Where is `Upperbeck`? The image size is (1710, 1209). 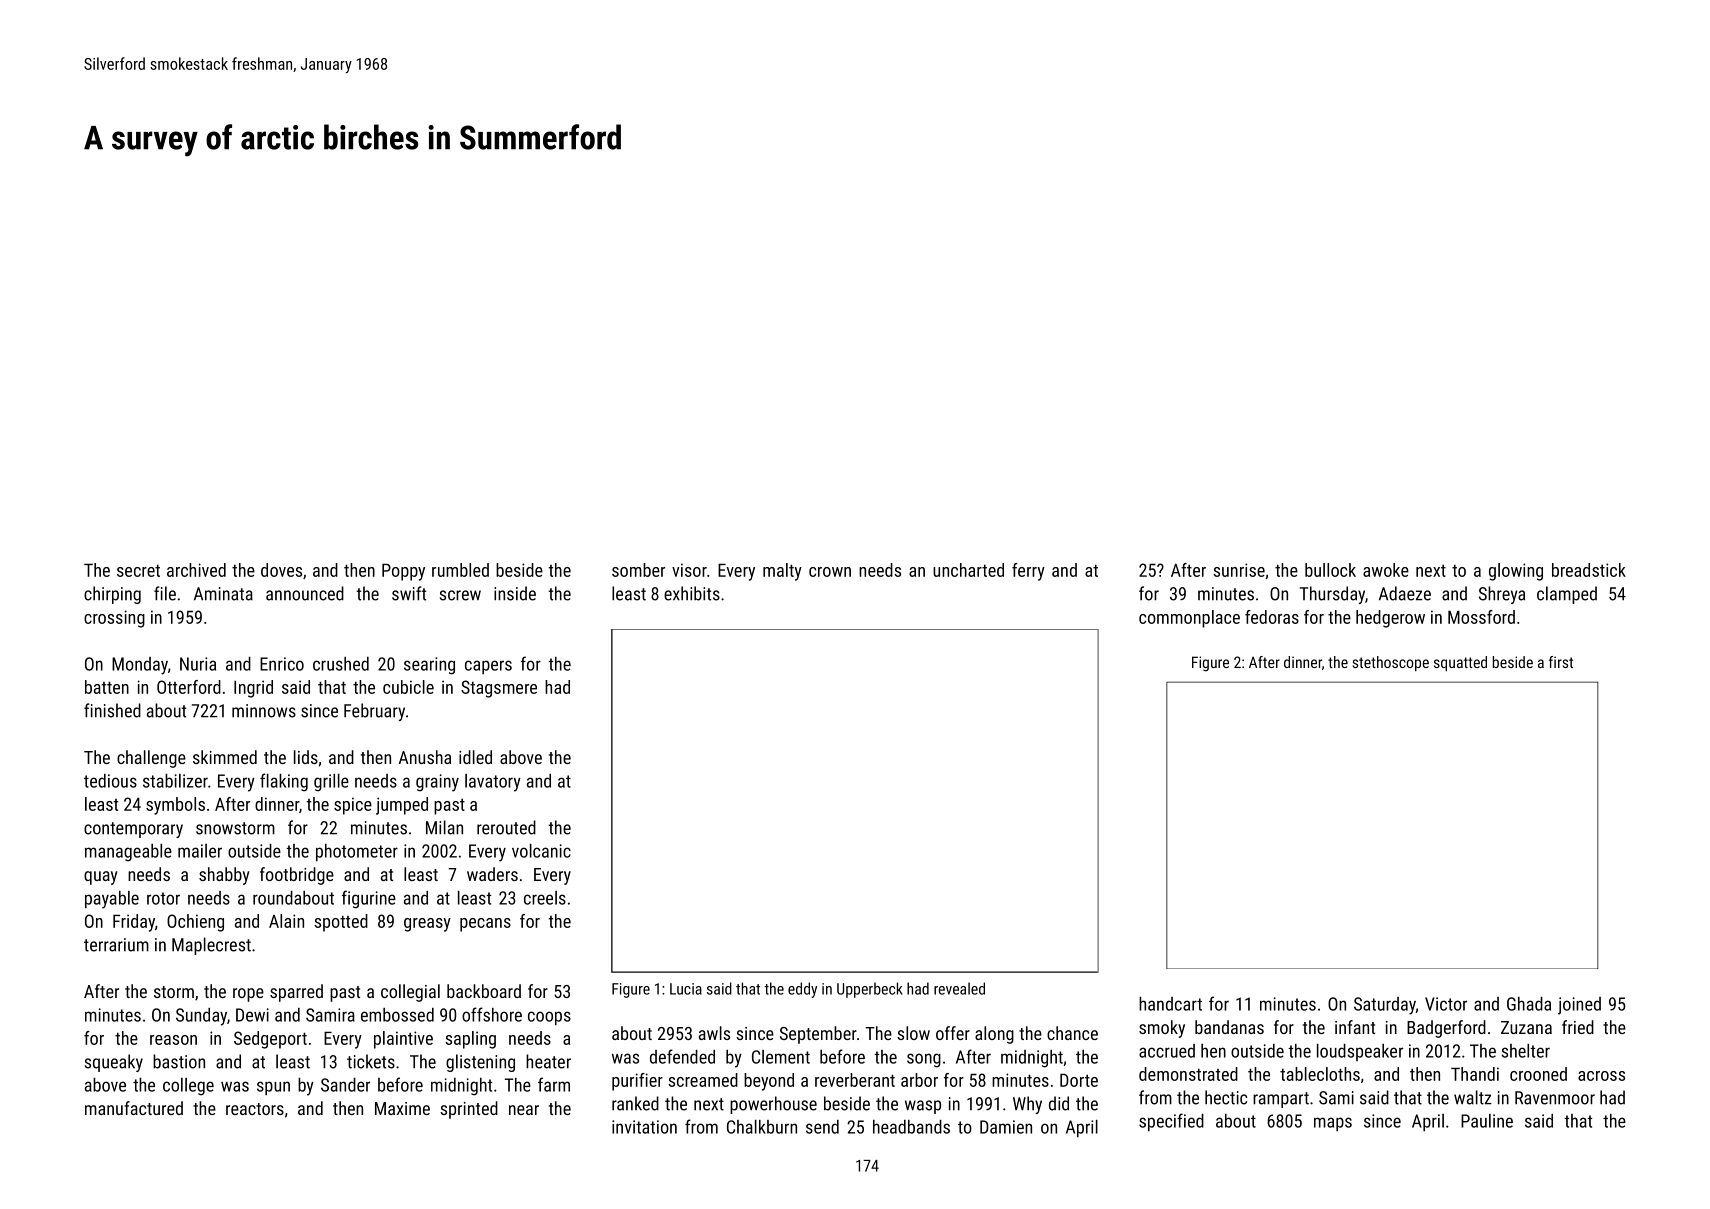 Upperbeck is located at coordinates (870, 990).
